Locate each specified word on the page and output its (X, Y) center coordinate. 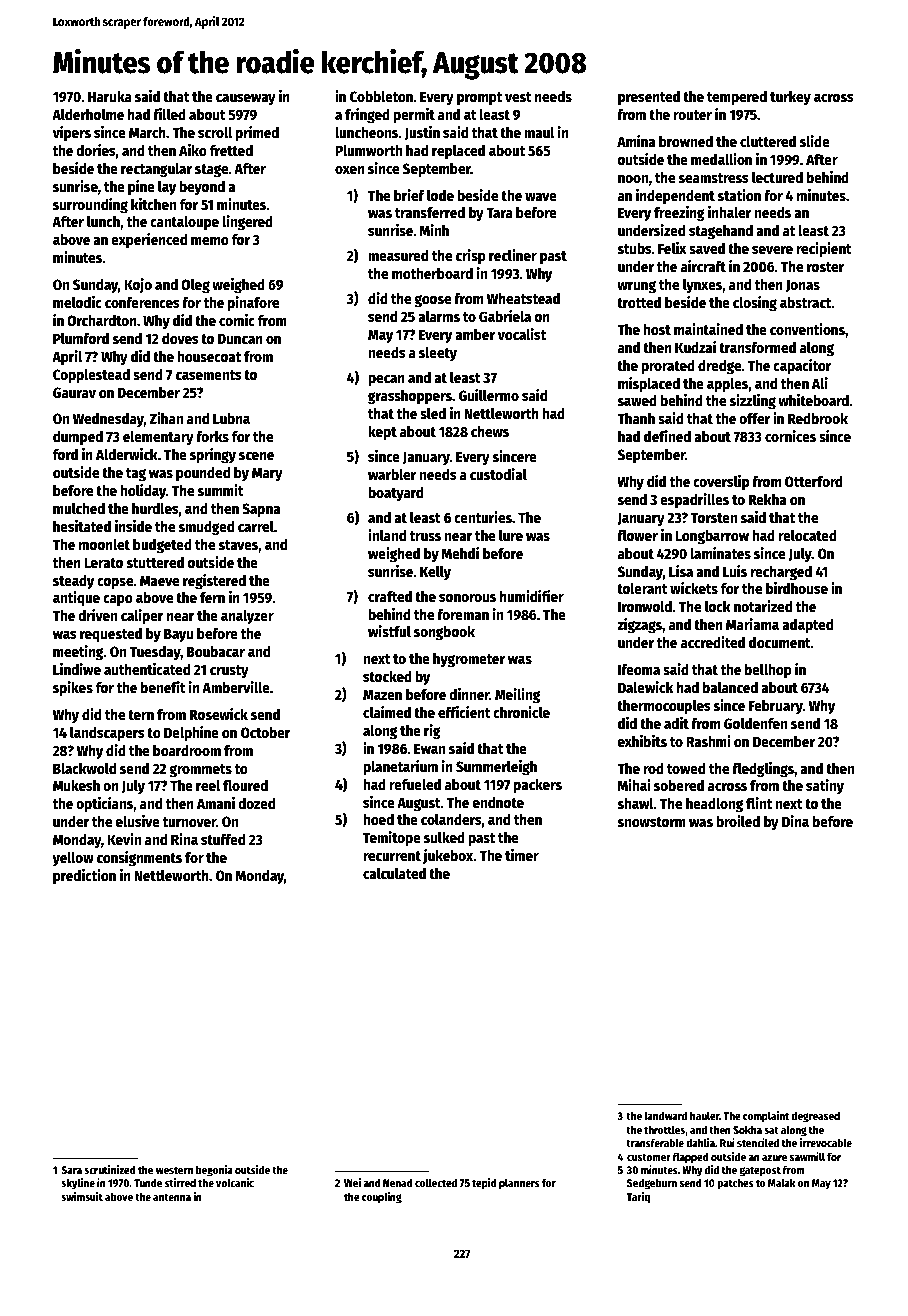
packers (538, 786)
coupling (382, 1198)
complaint (766, 1117)
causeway (246, 99)
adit (676, 723)
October (266, 732)
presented (649, 98)
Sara (71, 1170)
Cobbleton (381, 96)
